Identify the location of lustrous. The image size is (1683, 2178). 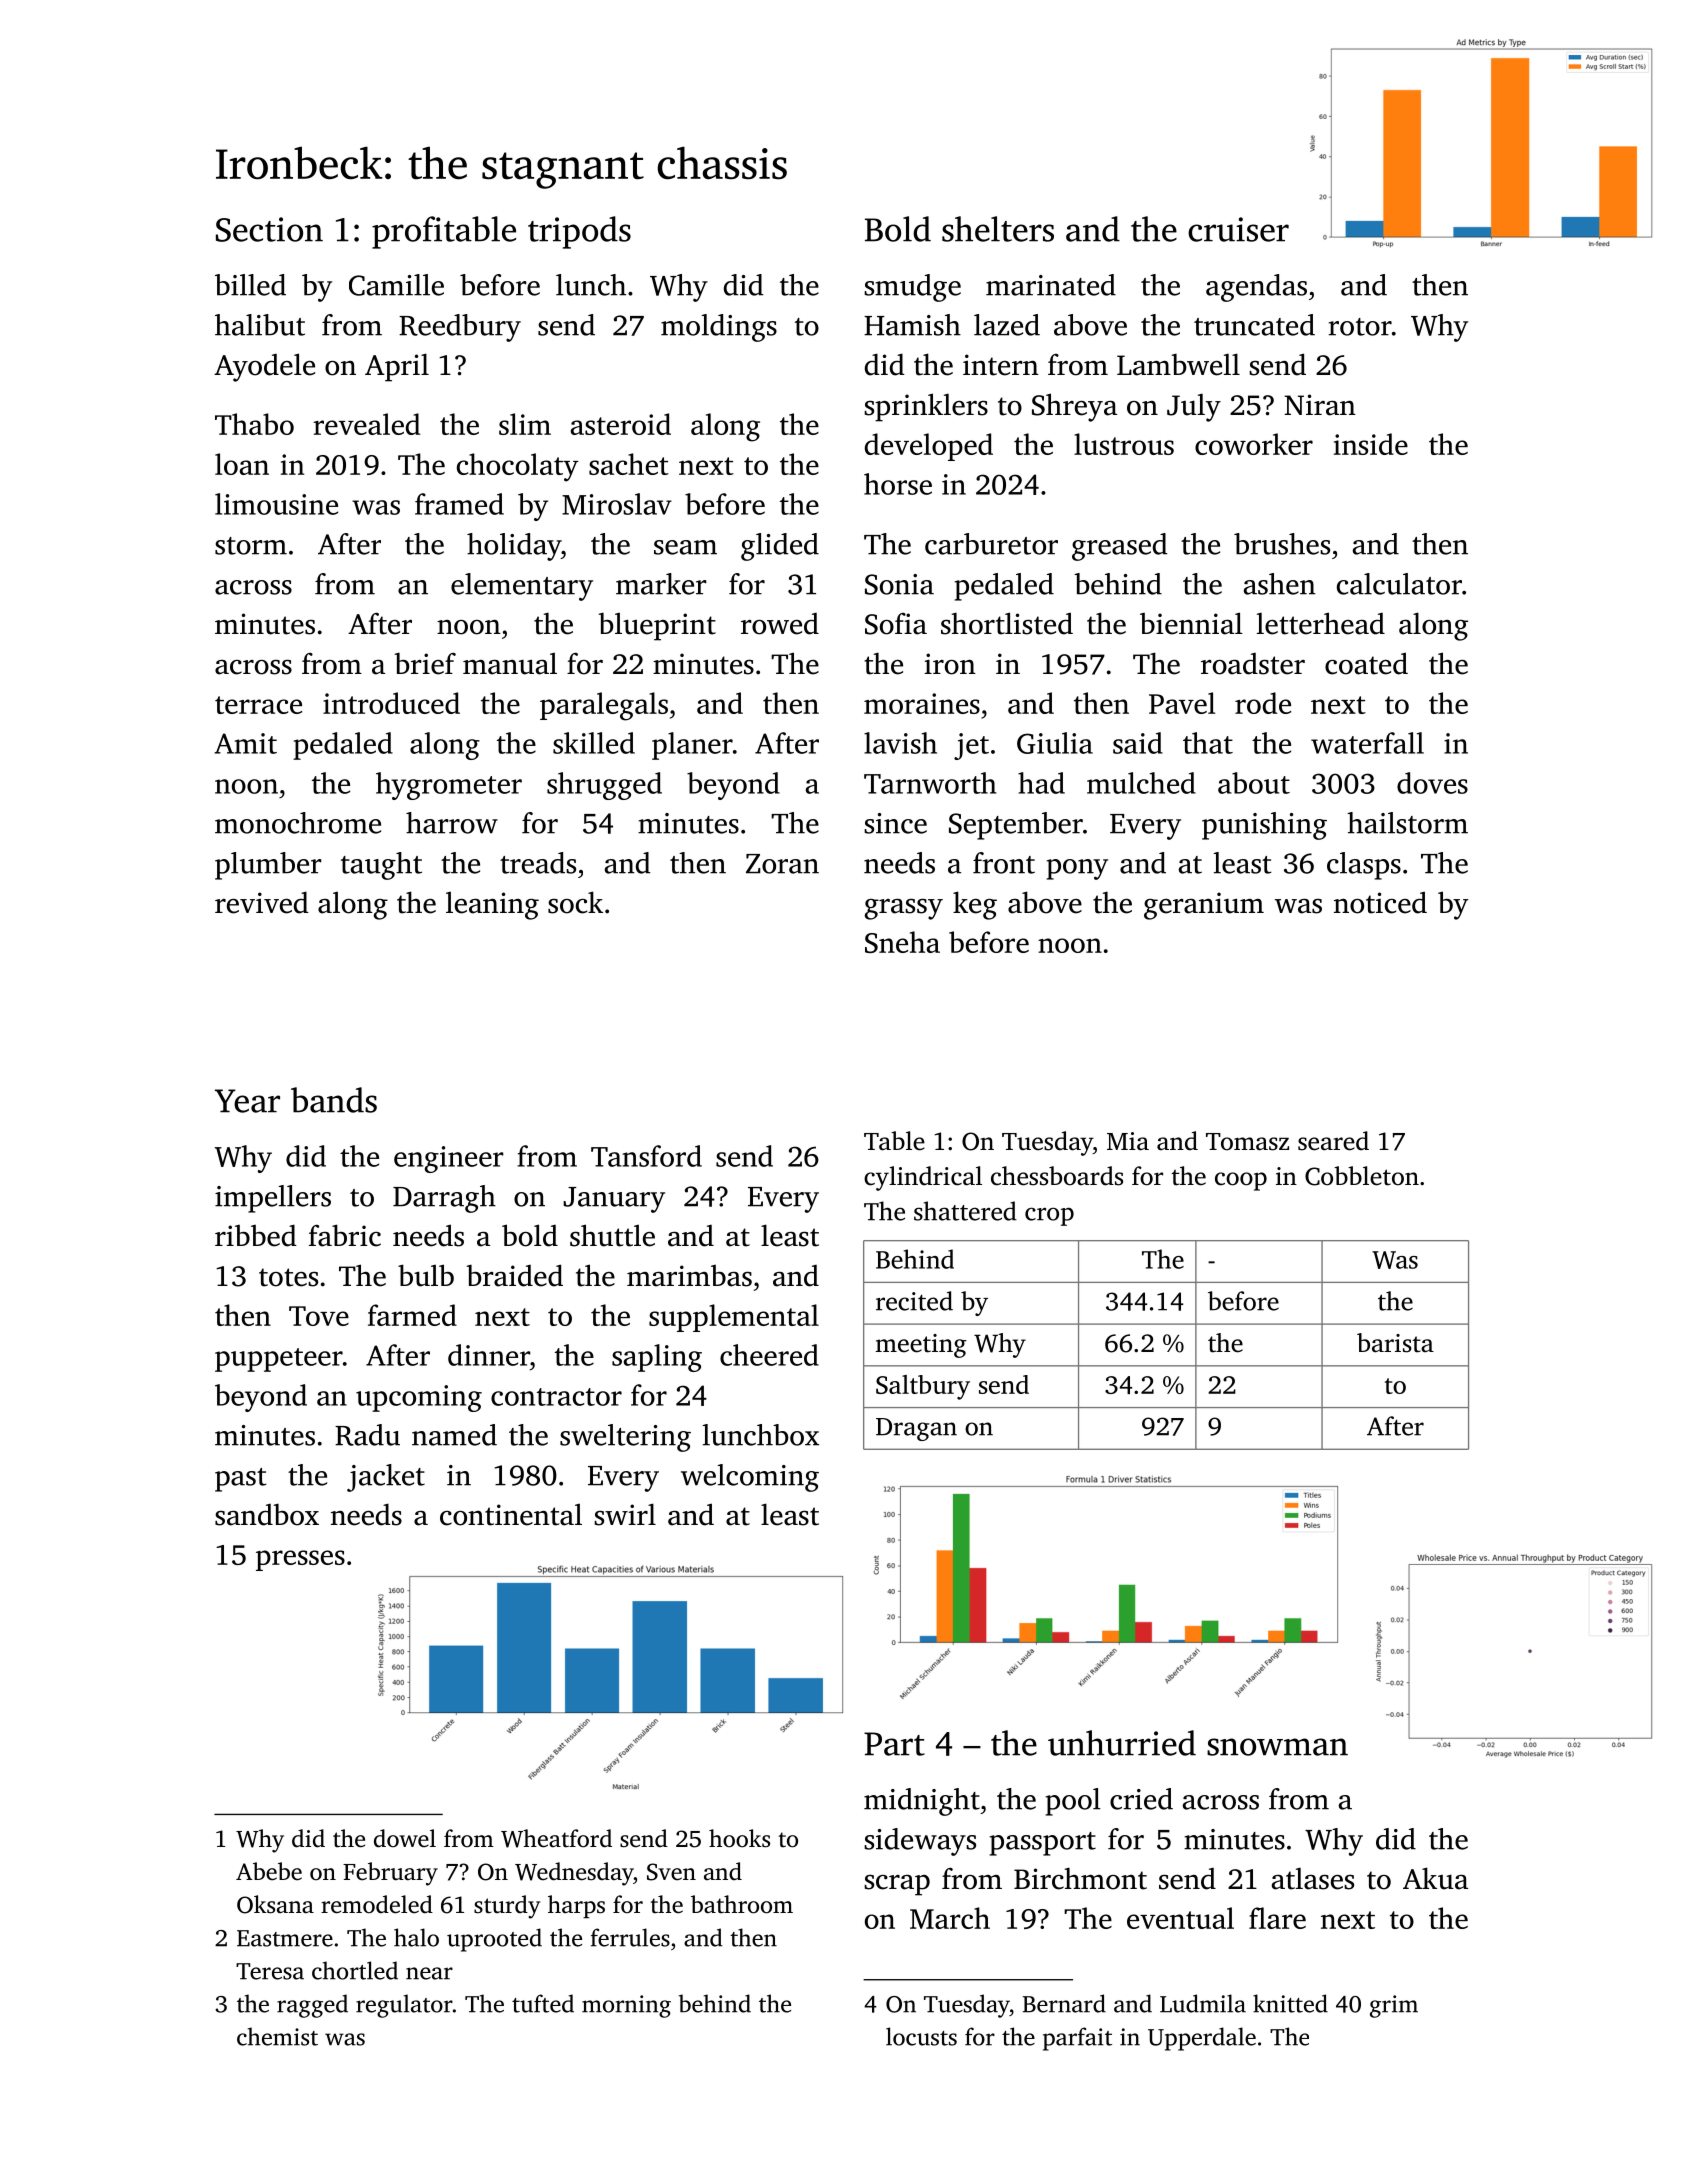
(1124, 444).
